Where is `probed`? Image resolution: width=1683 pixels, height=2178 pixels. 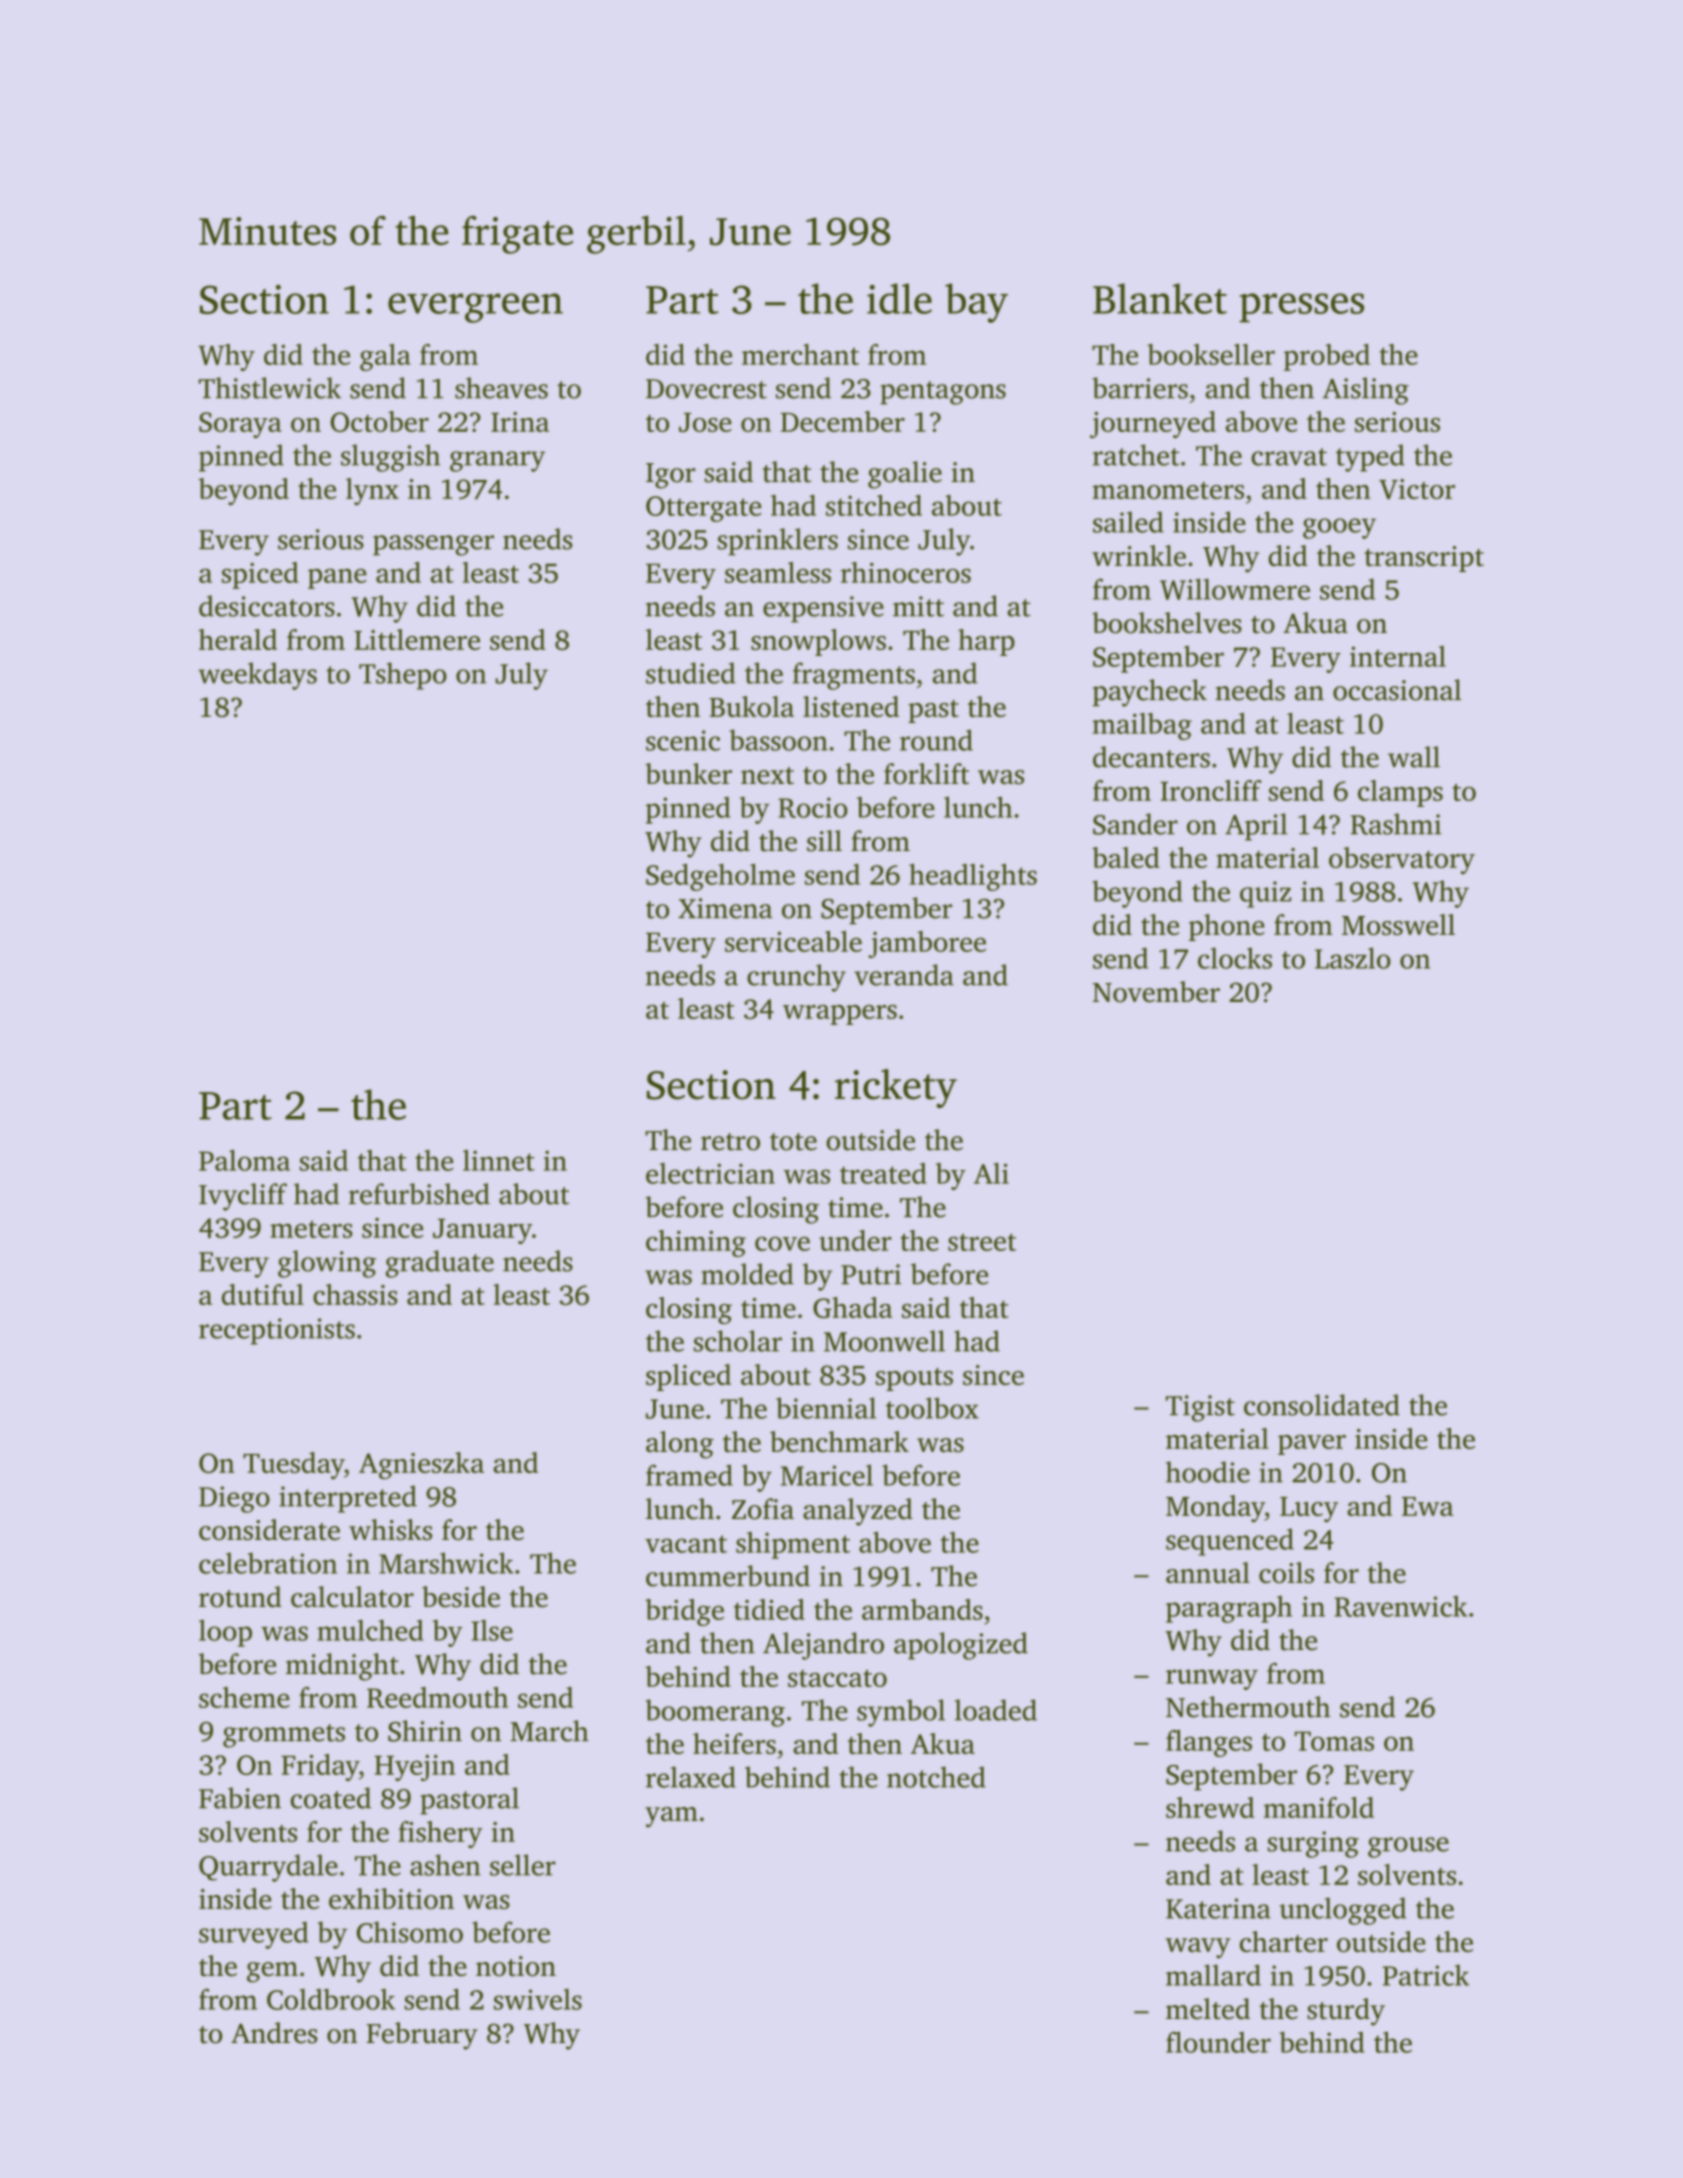
probed is located at coordinates (1327, 357).
